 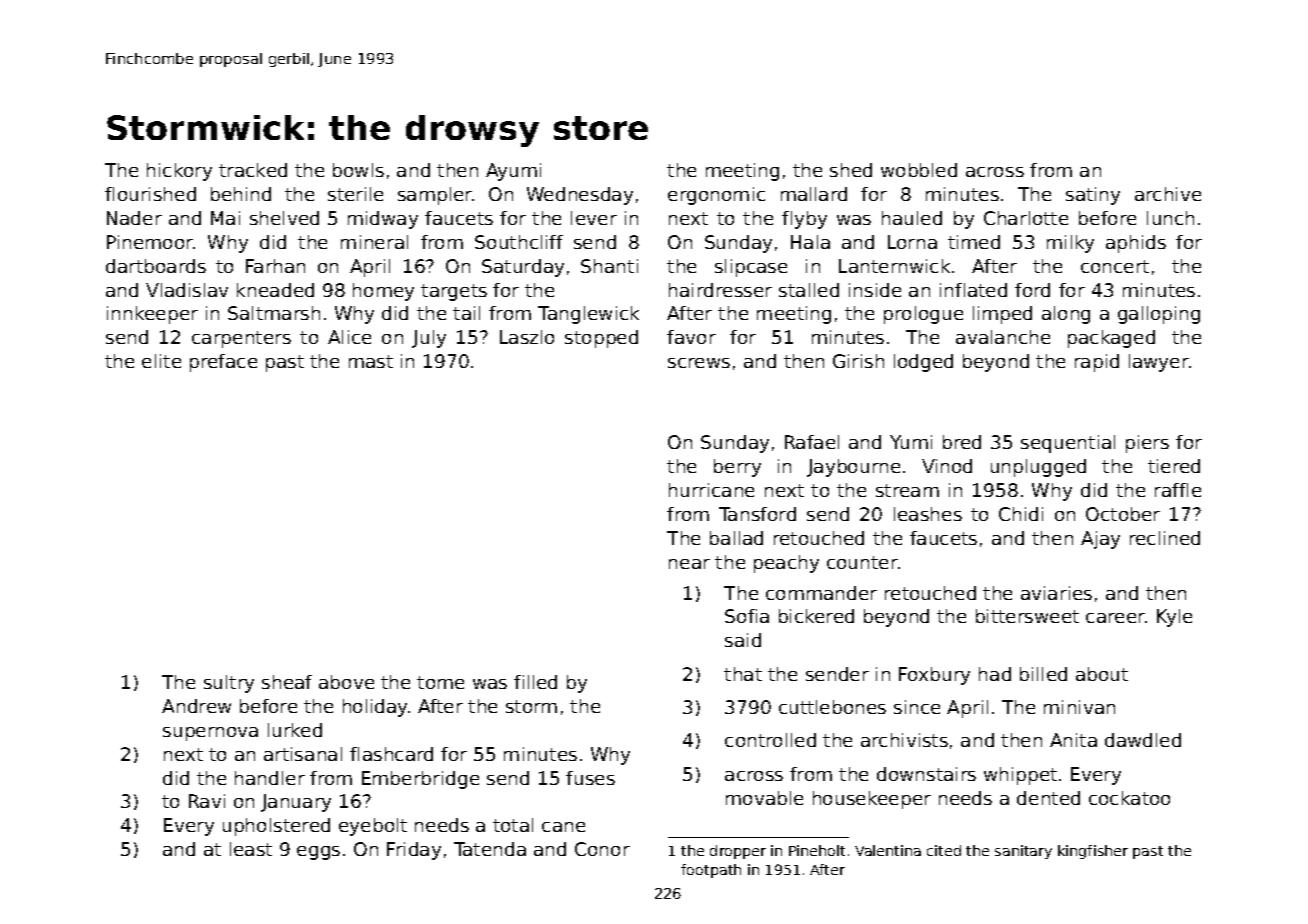 What do you see at coordinates (358, 170) in the screenshot?
I see `bowls` at bounding box center [358, 170].
